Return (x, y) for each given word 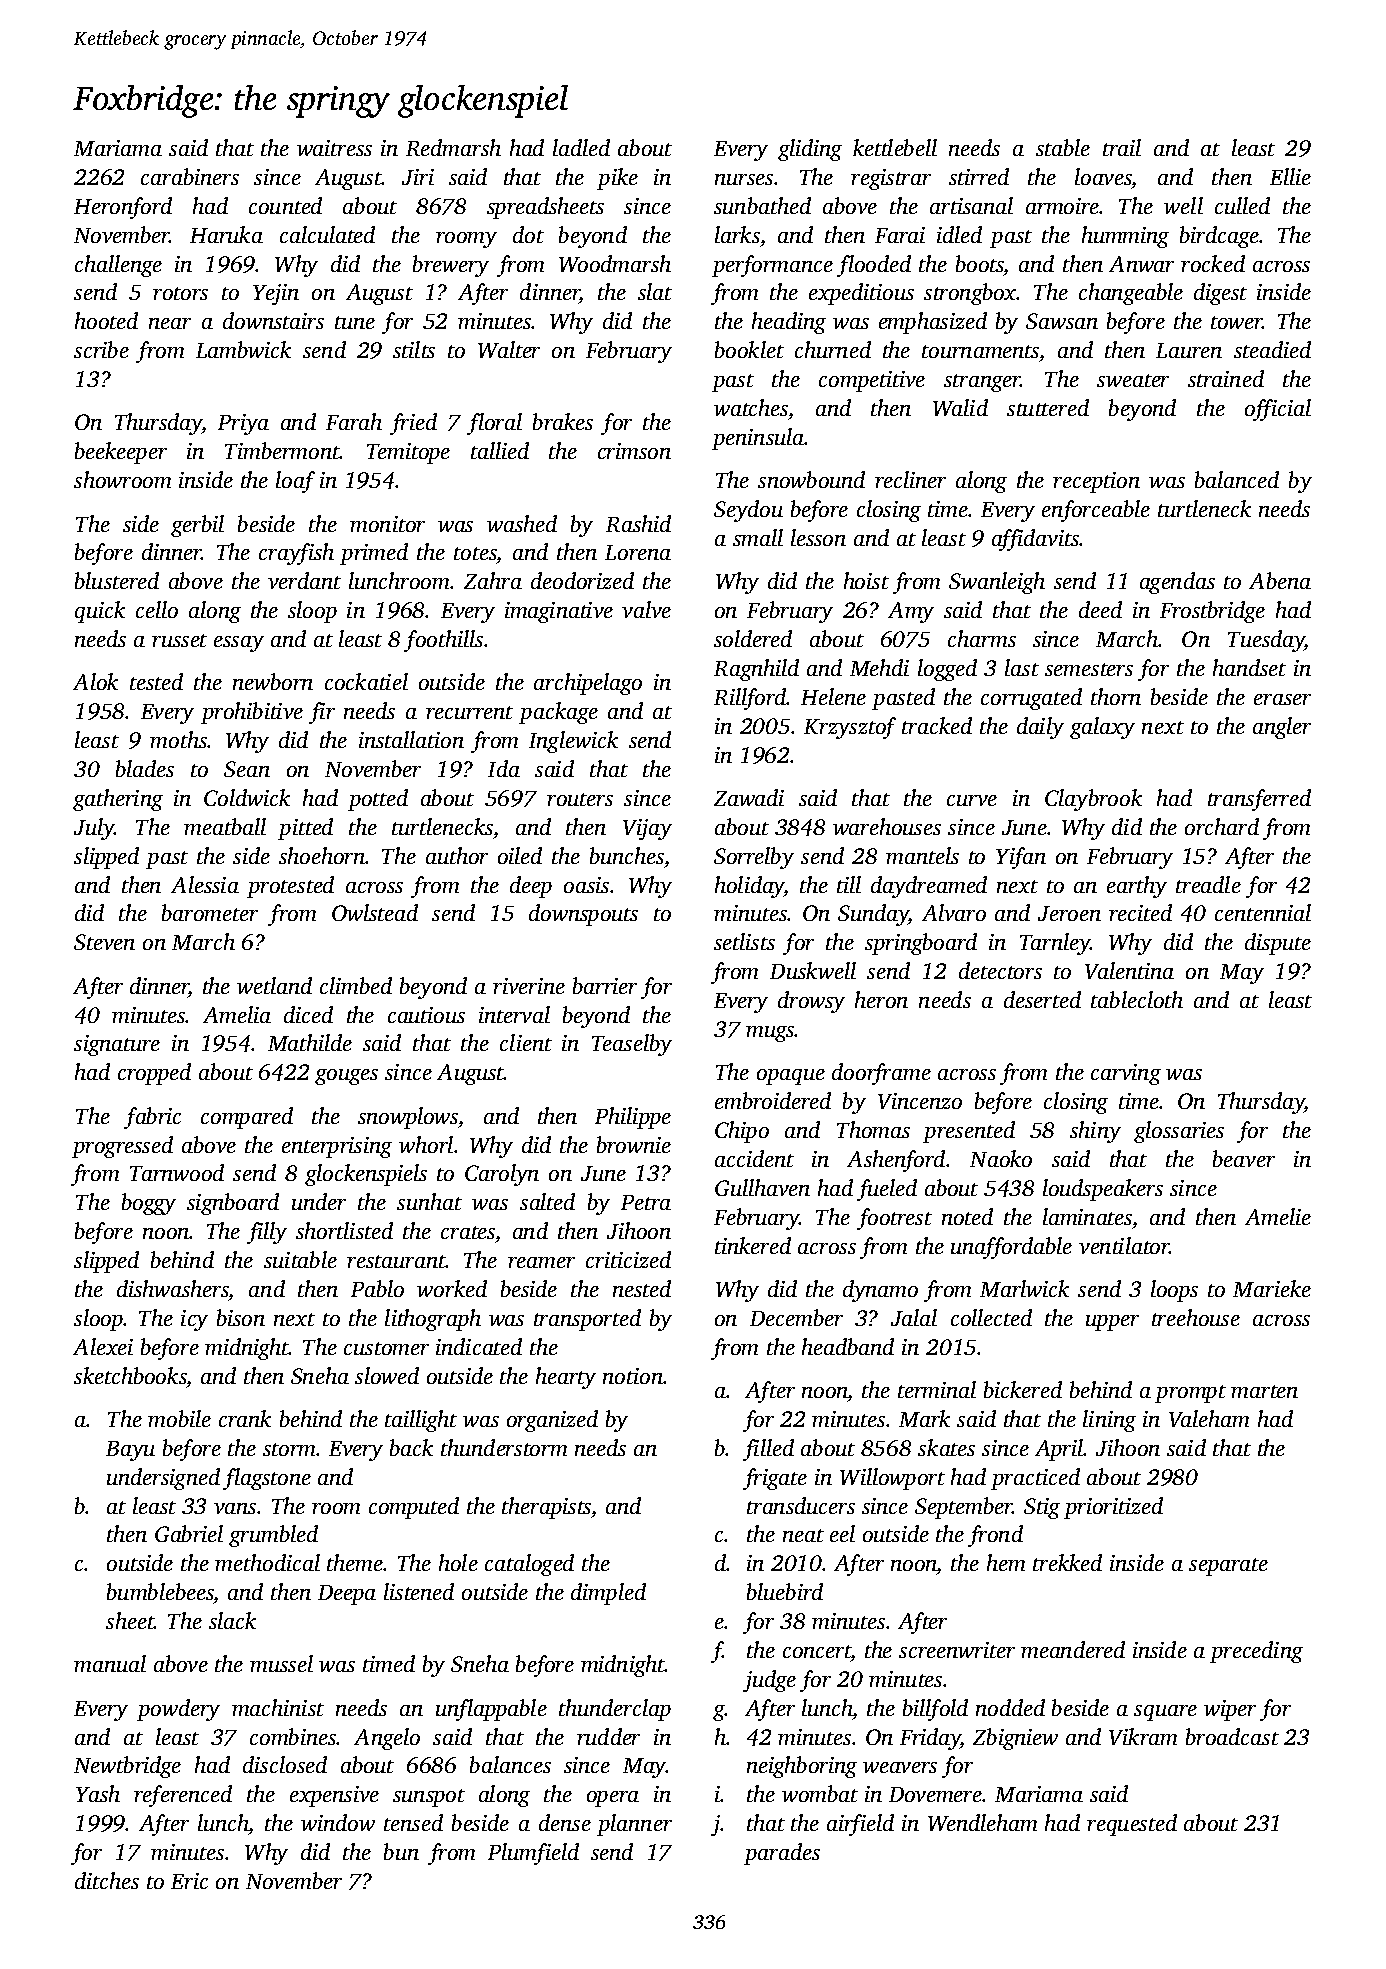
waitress (334, 148)
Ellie (1290, 176)
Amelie (1278, 1216)
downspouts (583, 915)
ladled (581, 147)
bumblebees (160, 1591)
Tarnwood (177, 1172)
